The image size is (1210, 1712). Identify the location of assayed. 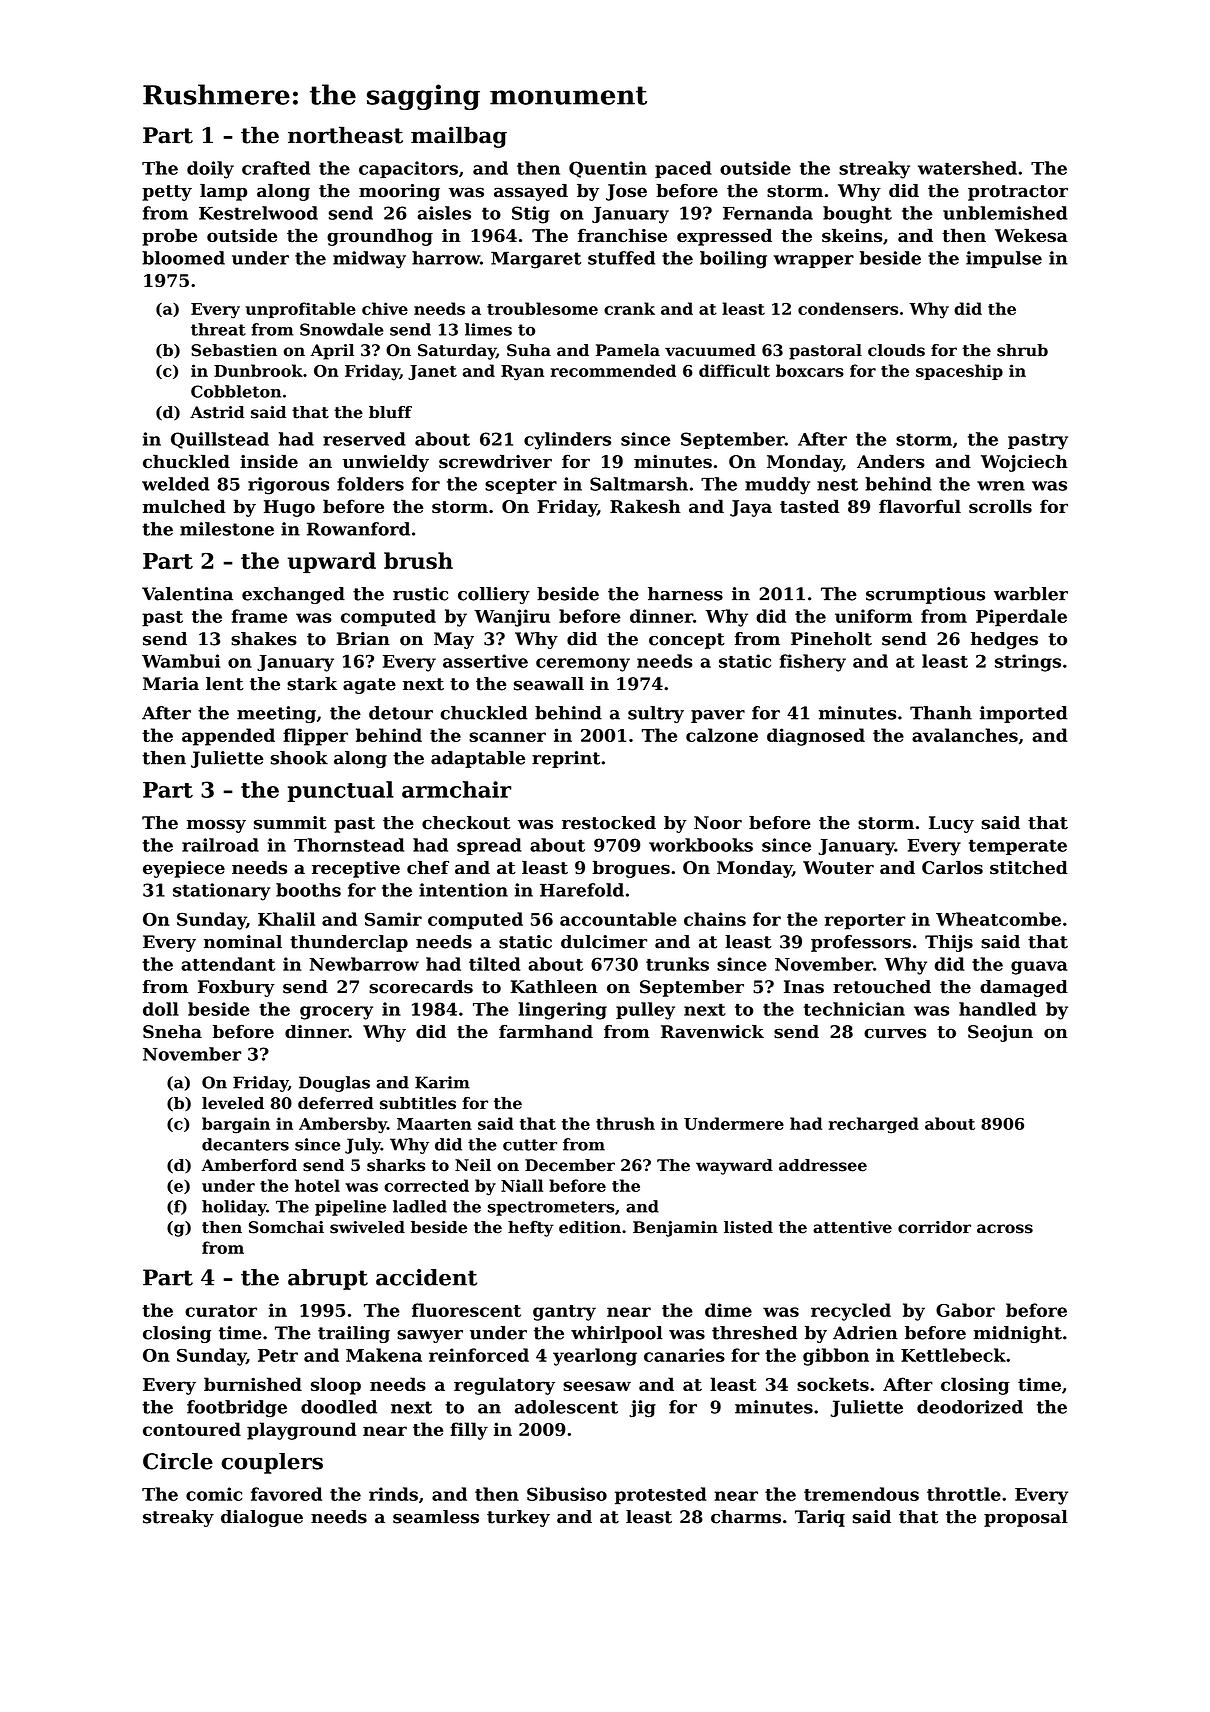
(531, 192).
